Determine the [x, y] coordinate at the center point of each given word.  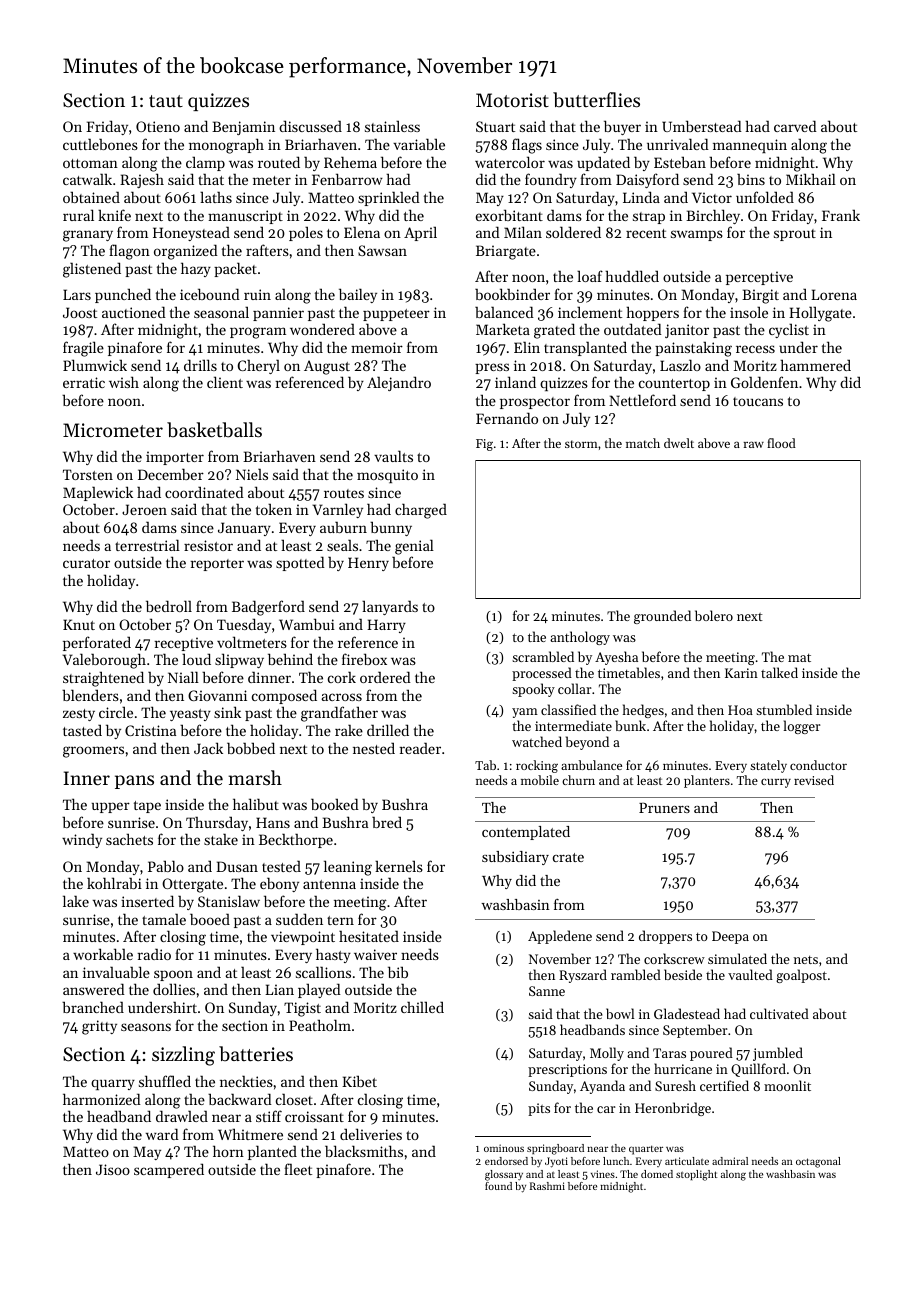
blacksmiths [364, 1151]
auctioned [134, 312]
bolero [714, 615]
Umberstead [702, 126]
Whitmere [250, 1134]
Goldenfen [764, 382]
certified [724, 1085]
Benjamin [243, 128]
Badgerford [268, 608]
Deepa [730, 937]
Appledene [560, 937]
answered [94, 989]
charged [421, 511]
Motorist [512, 100]
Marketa [503, 329]
